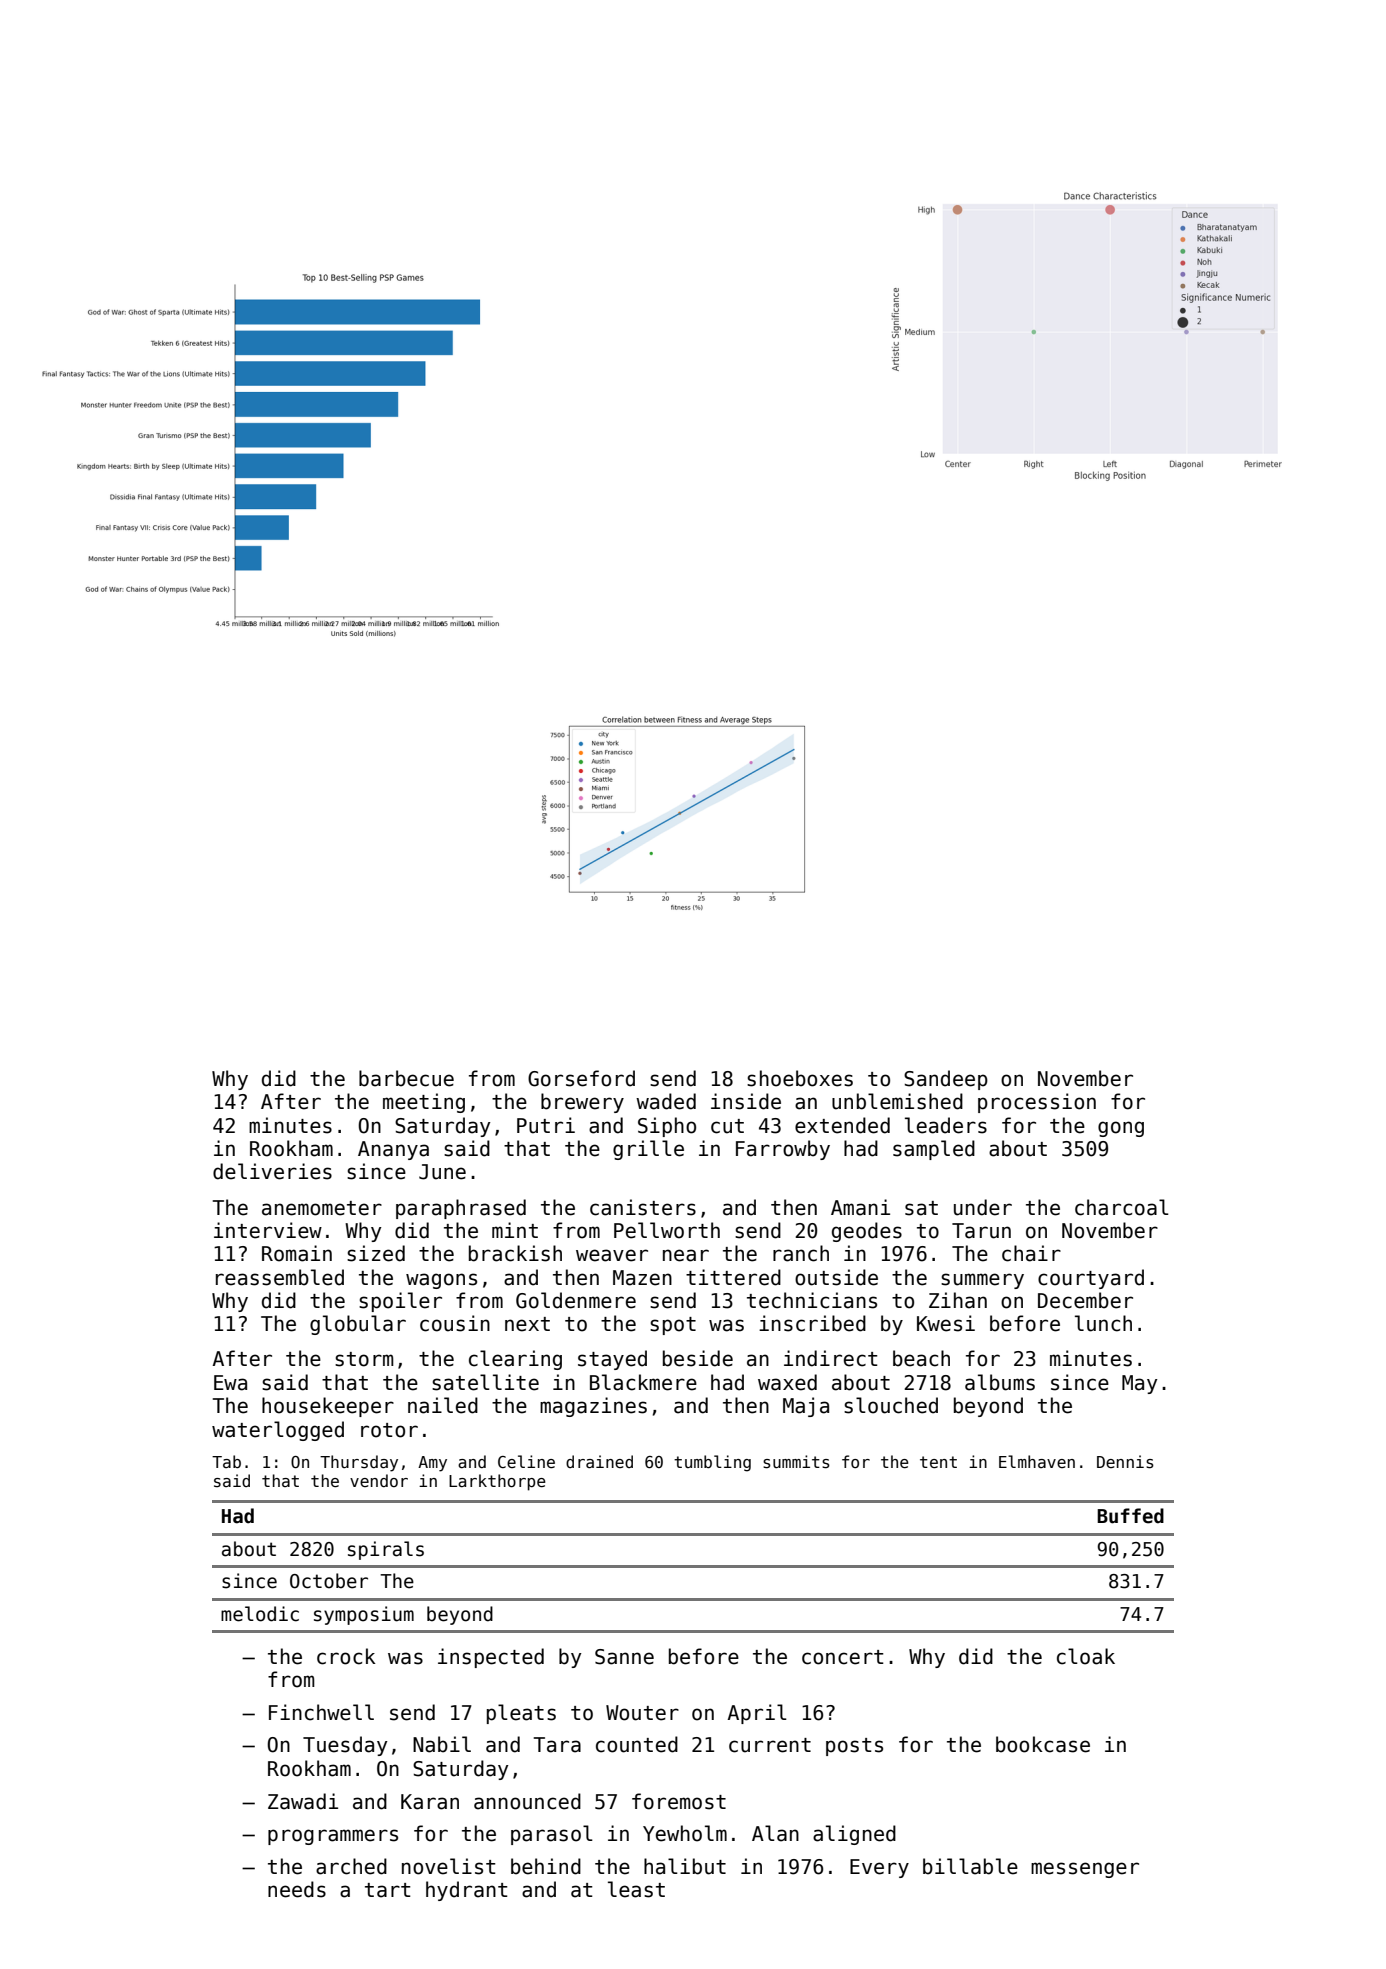  What do you see at coordinates (388, 1890) in the document?
I see `tart` at bounding box center [388, 1890].
